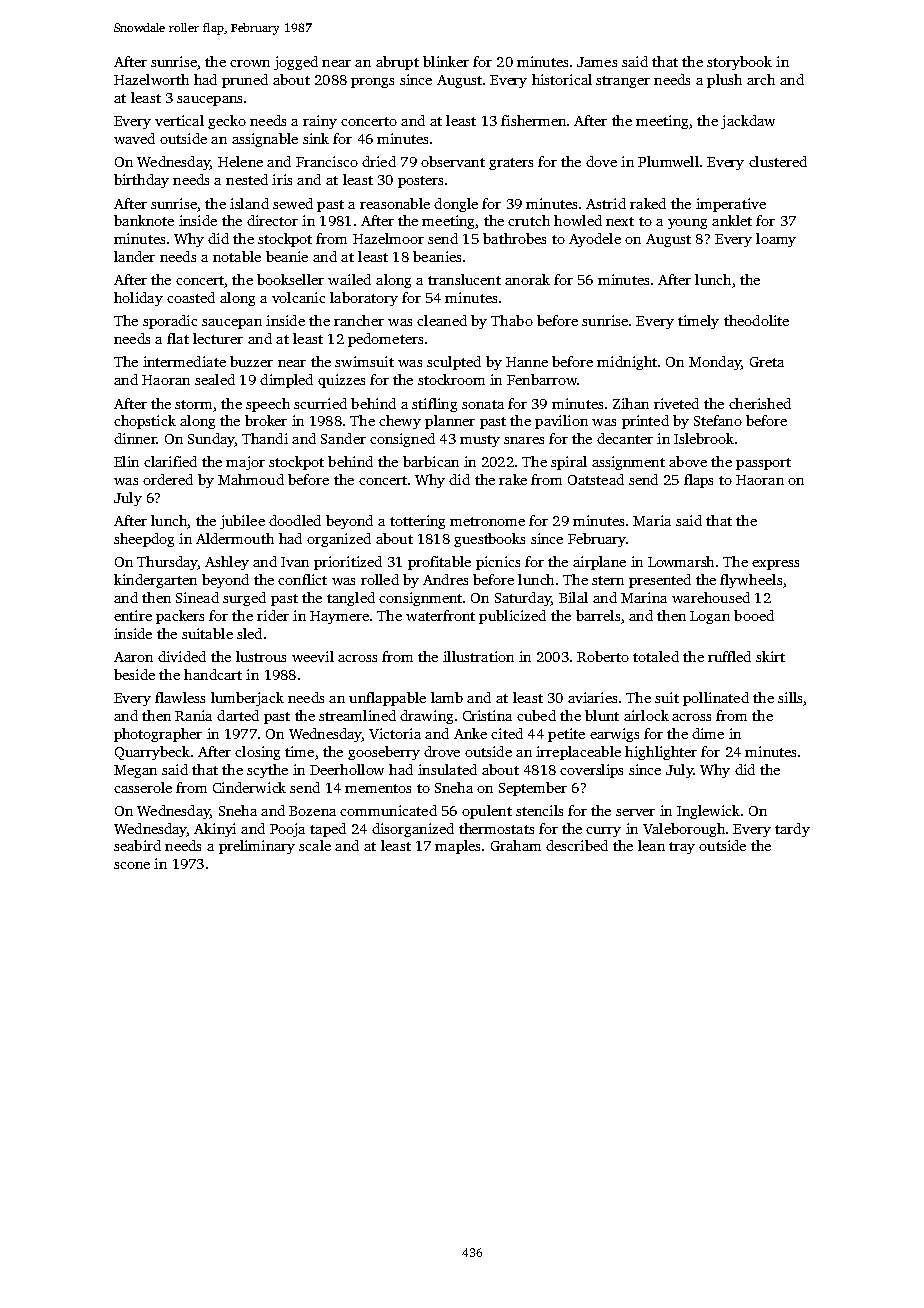 This screenshot has height=1308, width=924. I want to click on server, so click(635, 812).
